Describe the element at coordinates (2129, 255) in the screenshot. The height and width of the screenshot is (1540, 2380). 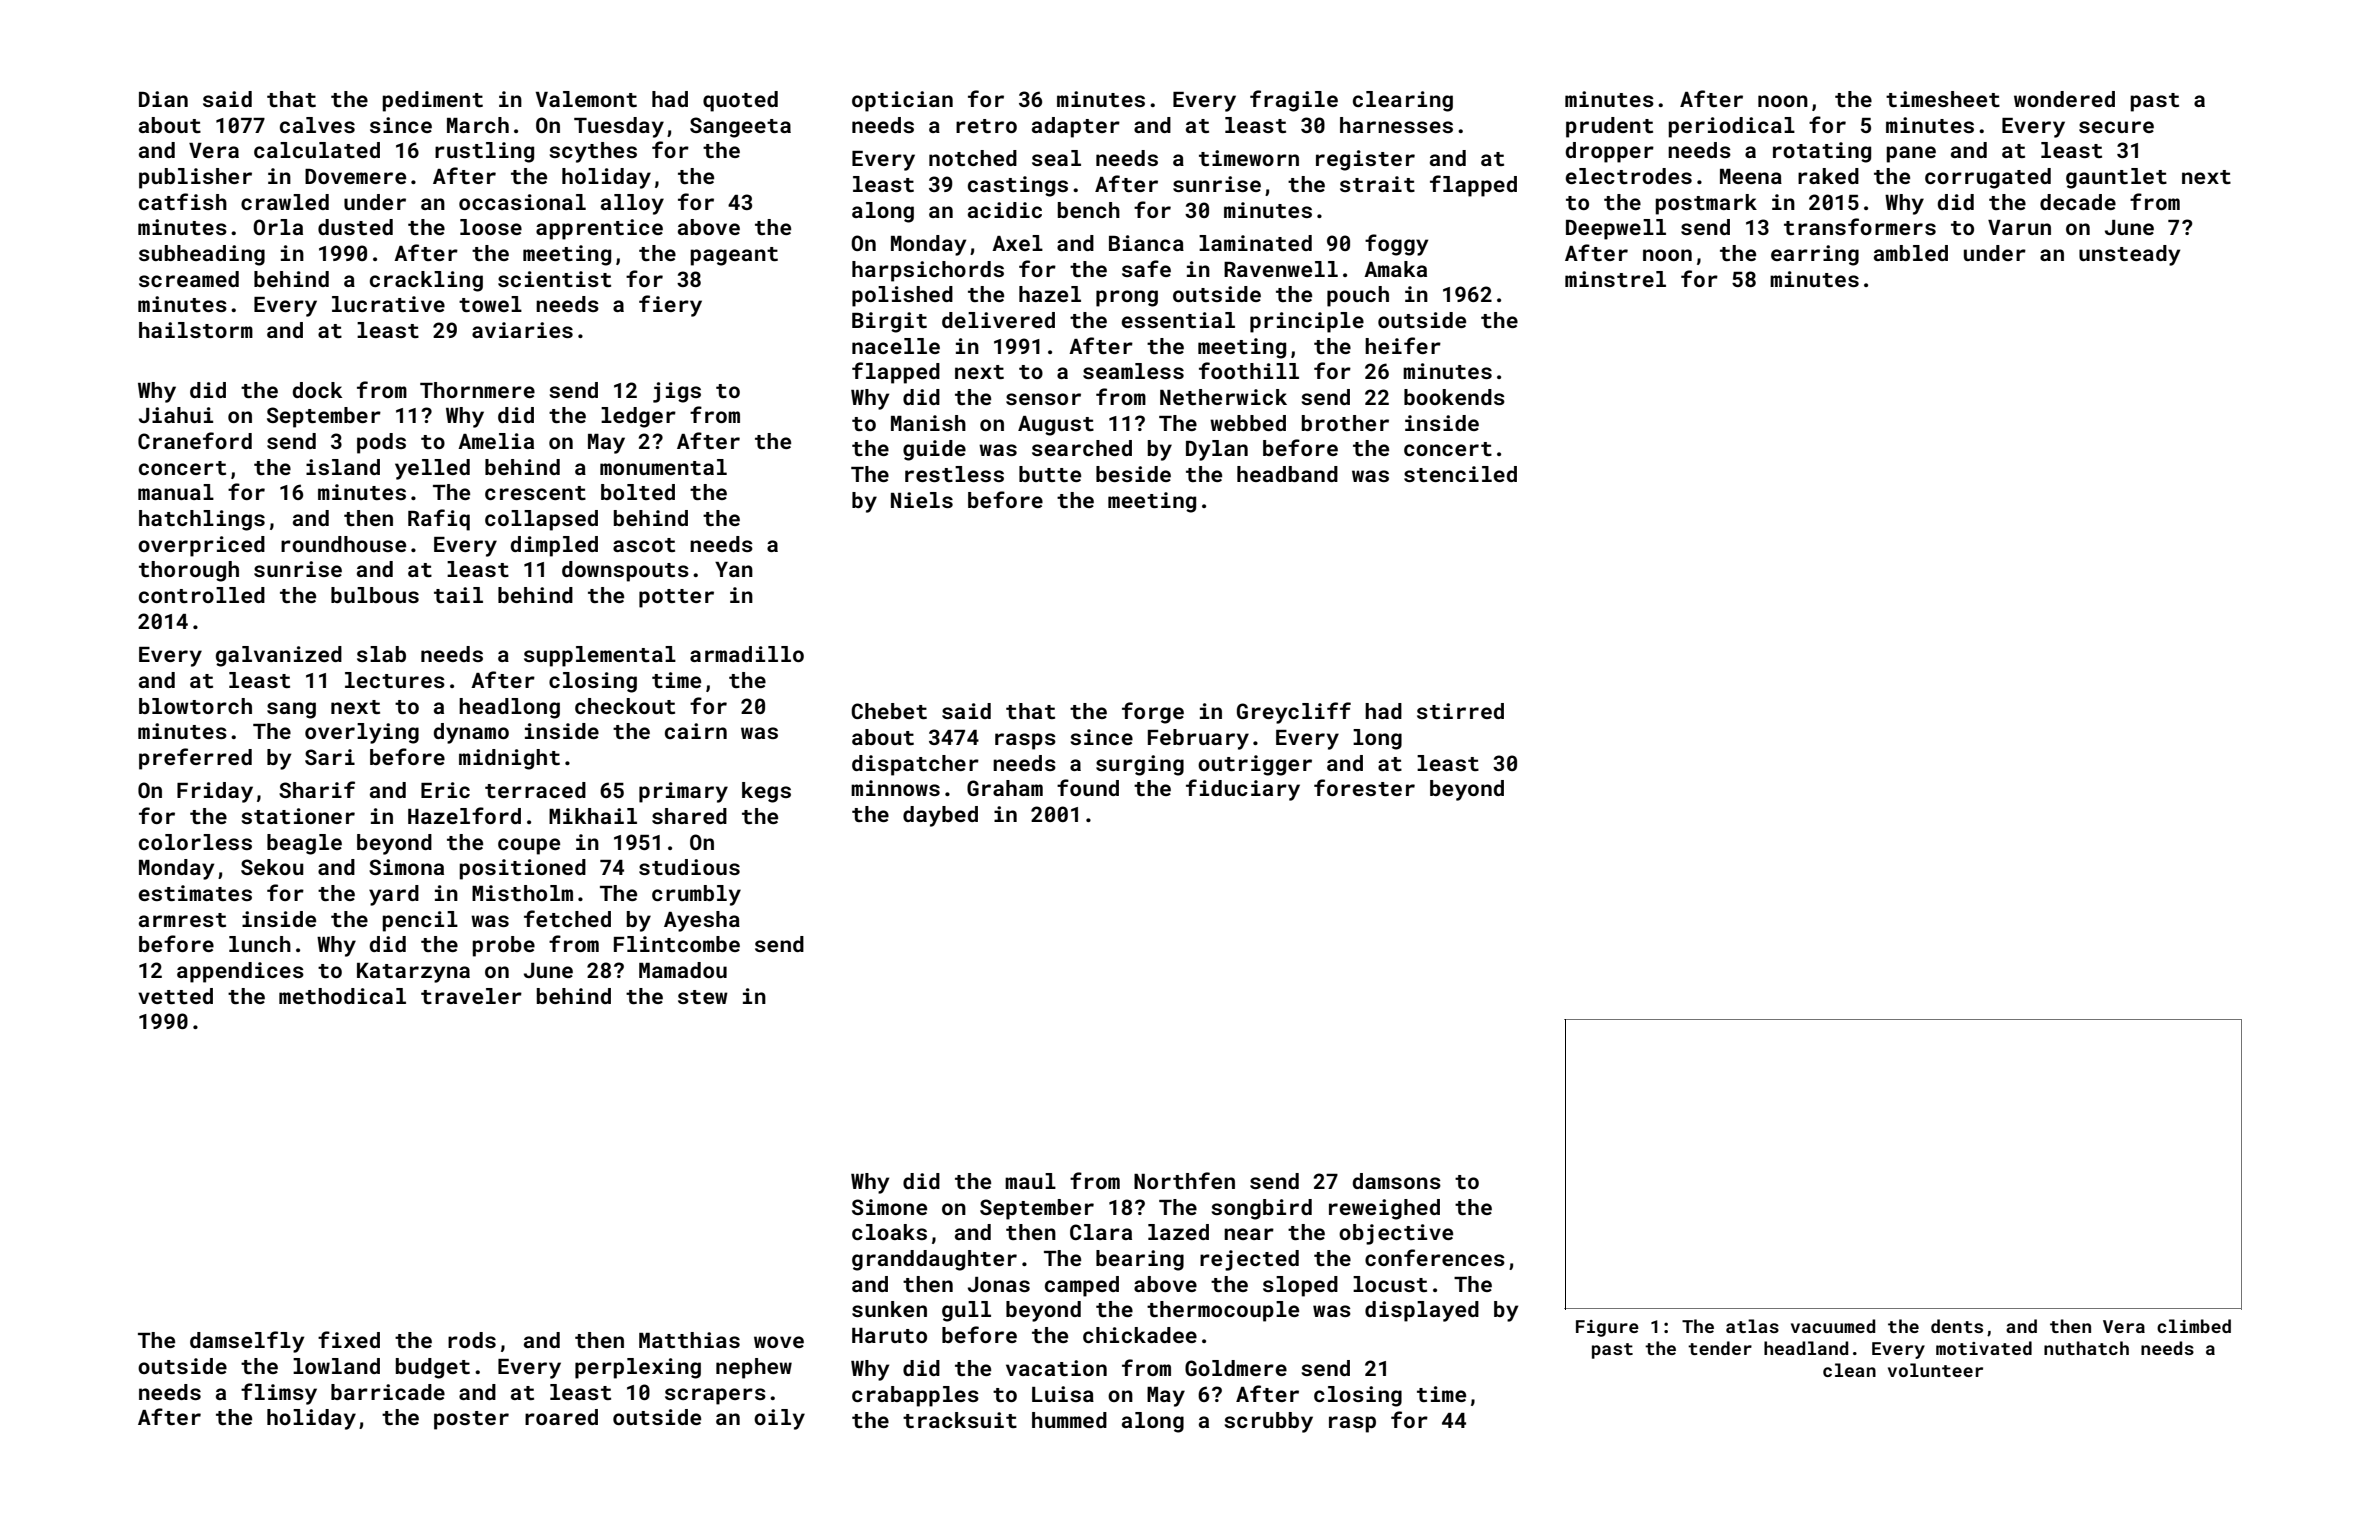
I see `unsteady` at that location.
